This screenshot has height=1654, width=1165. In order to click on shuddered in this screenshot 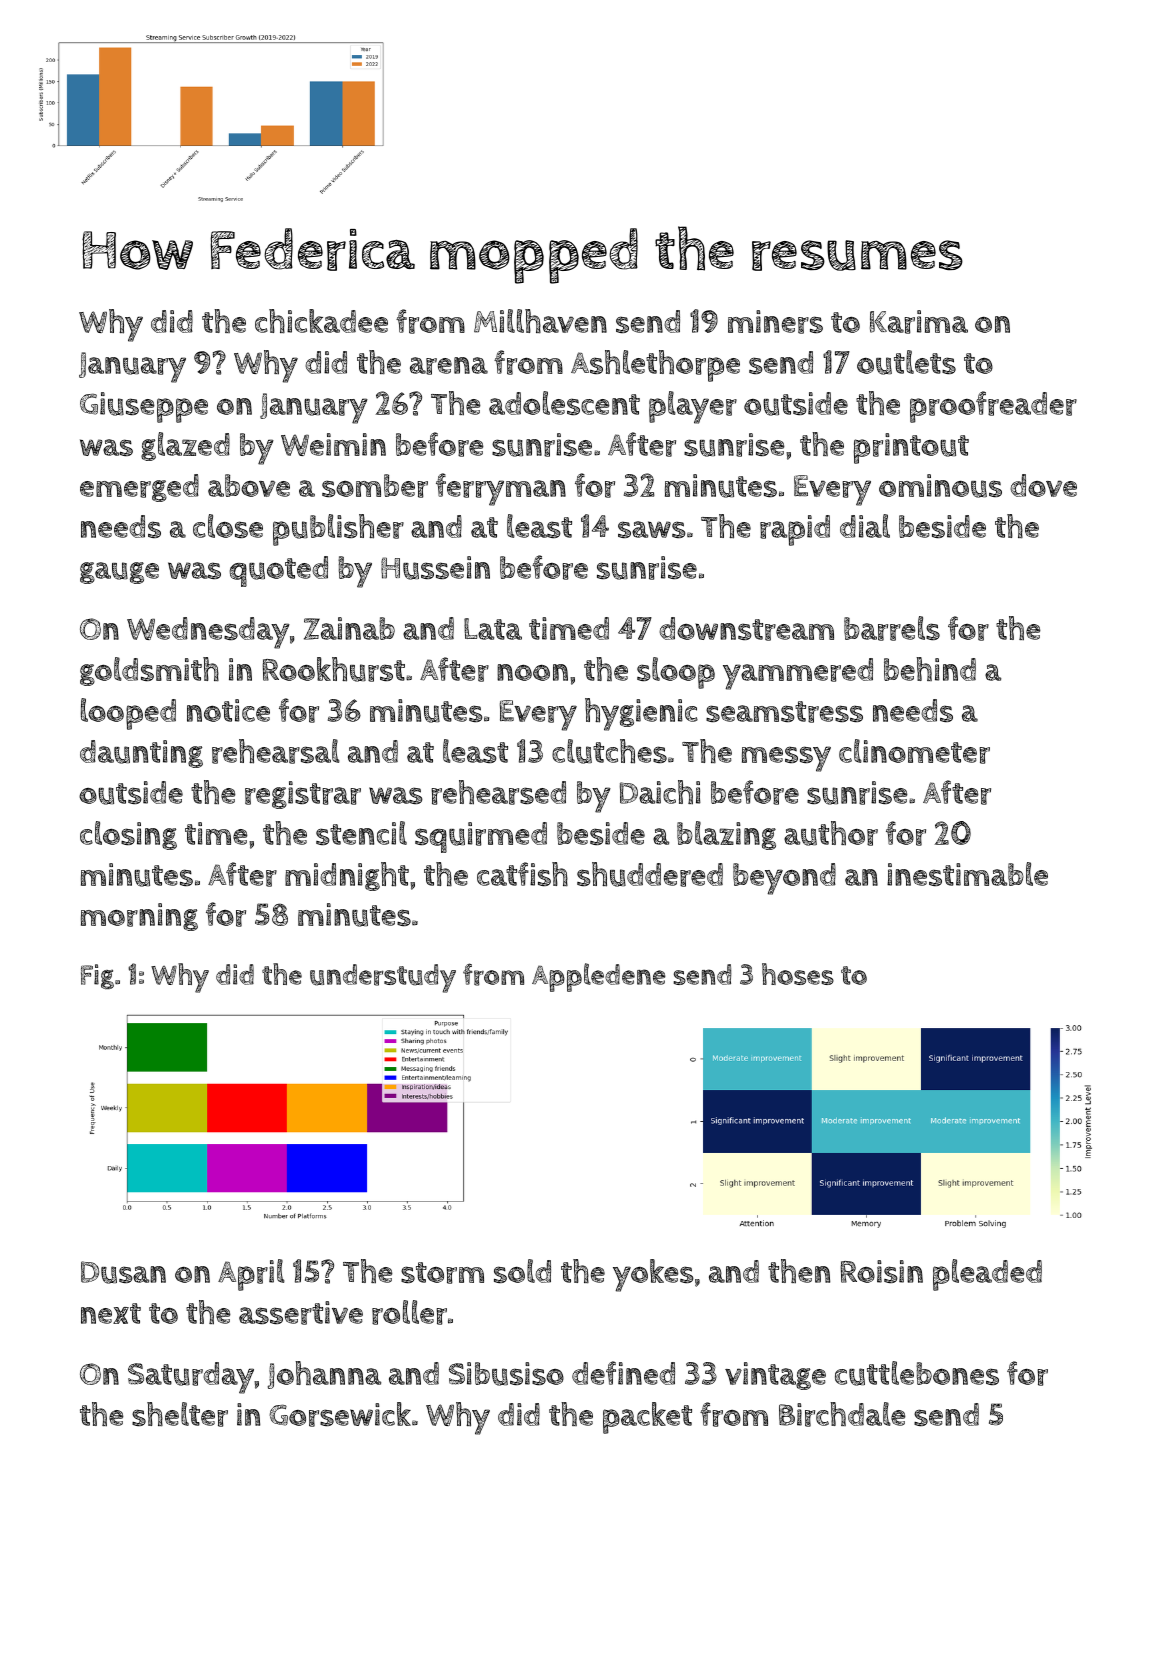, I will do `click(650, 874)`.
